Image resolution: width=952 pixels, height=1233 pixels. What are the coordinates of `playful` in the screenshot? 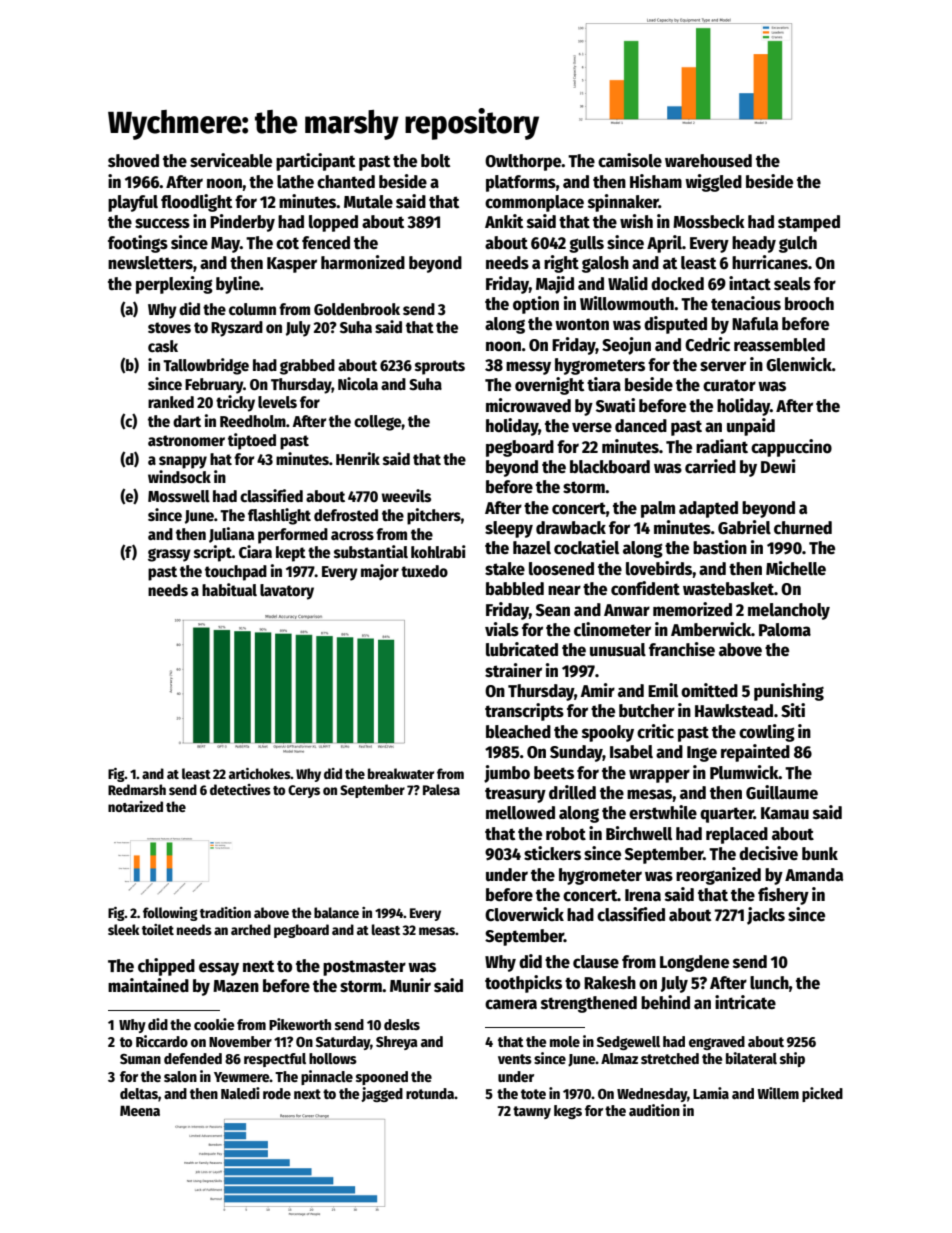 It's located at (133, 203).
